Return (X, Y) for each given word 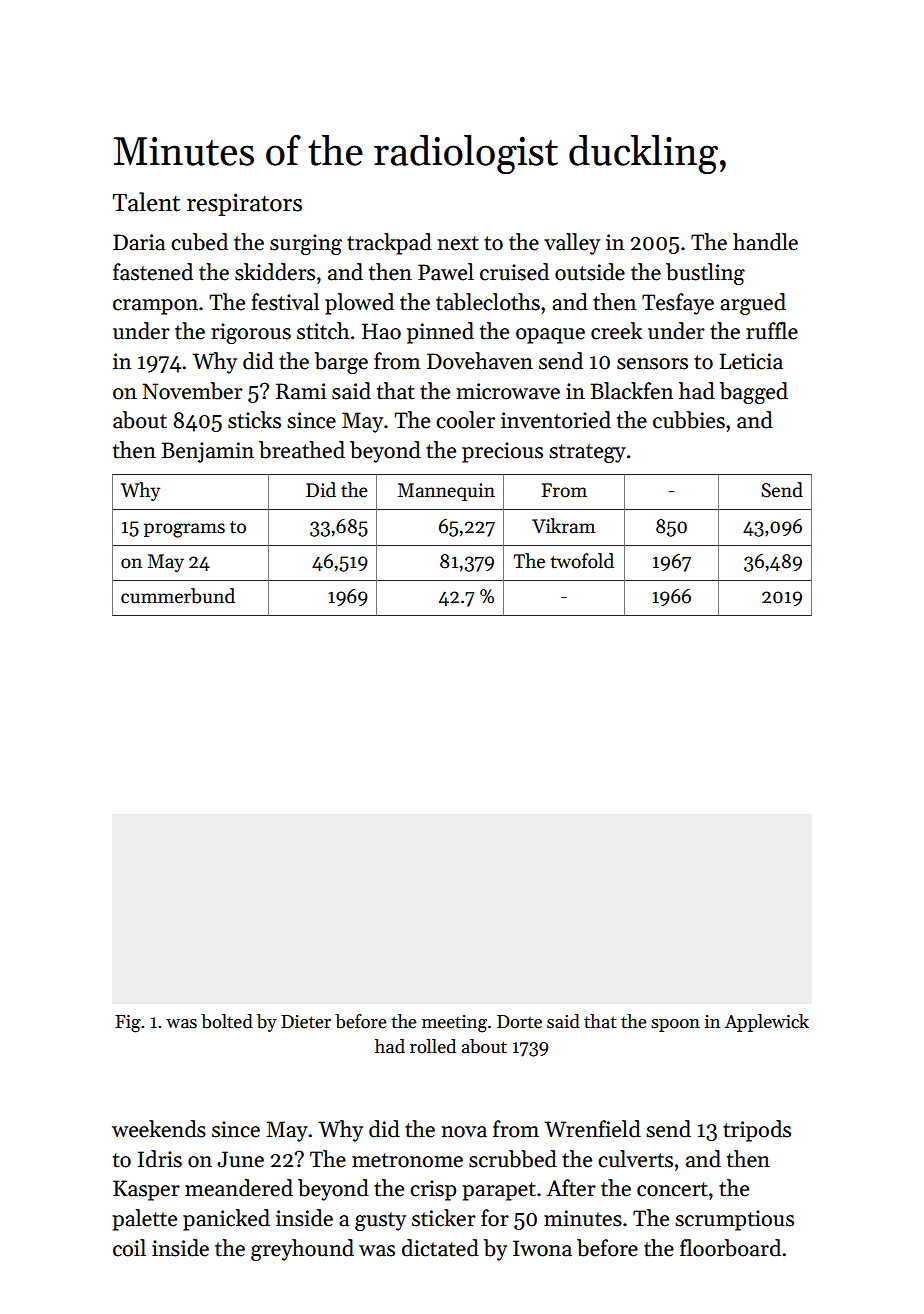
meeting (454, 1024)
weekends (159, 1129)
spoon (675, 1025)
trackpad (389, 244)
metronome (407, 1160)
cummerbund (178, 596)
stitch (323, 331)
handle (765, 242)
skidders (275, 272)
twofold (582, 561)
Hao (381, 331)
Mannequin (446, 492)
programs (184, 530)
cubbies (689, 420)
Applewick (767, 1023)
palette (144, 1220)
